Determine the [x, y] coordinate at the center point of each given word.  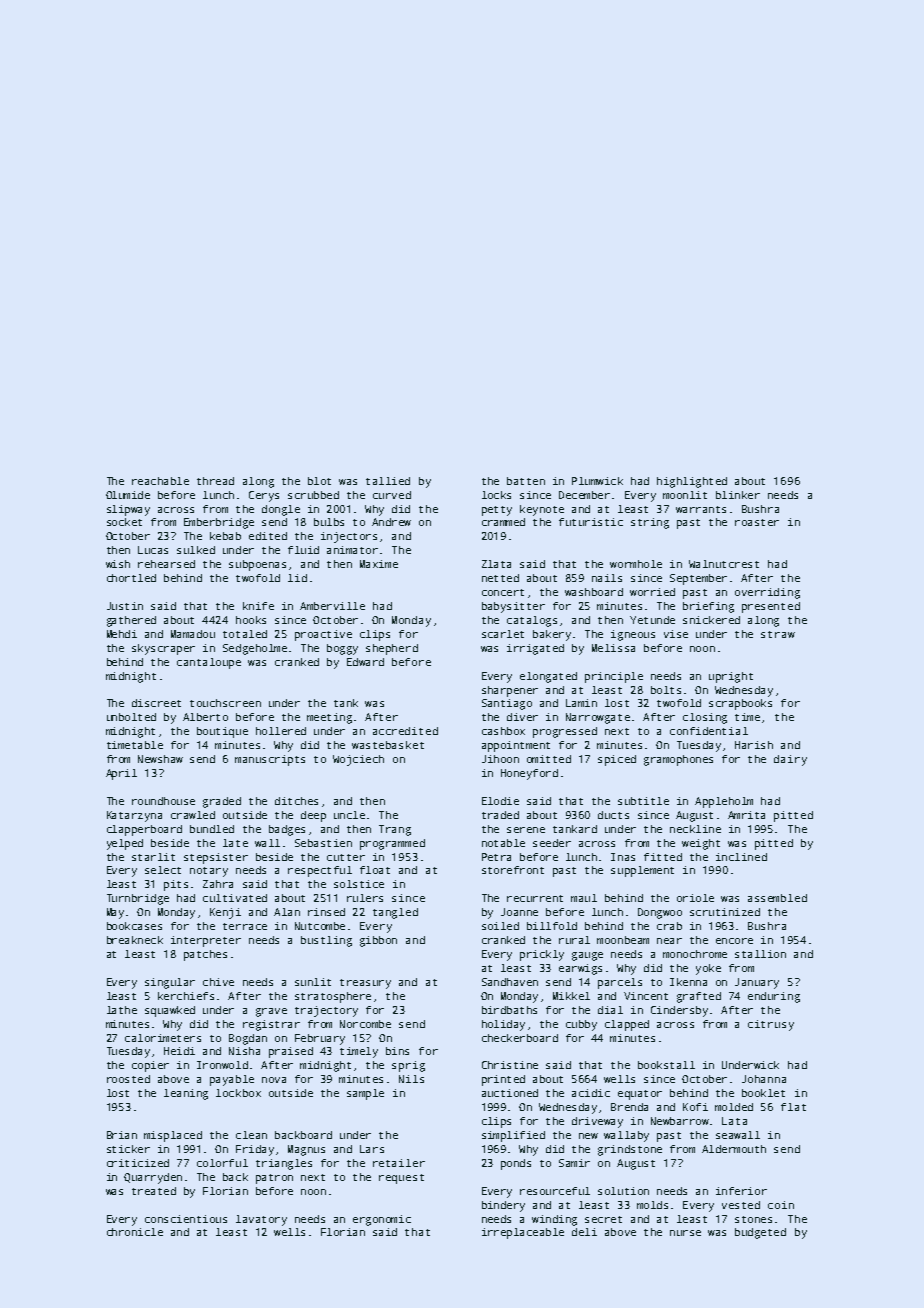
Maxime [379, 564]
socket [124, 522]
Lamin [581, 703]
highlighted [692, 482]
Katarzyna [134, 816]
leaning [186, 1094]
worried [652, 592]
